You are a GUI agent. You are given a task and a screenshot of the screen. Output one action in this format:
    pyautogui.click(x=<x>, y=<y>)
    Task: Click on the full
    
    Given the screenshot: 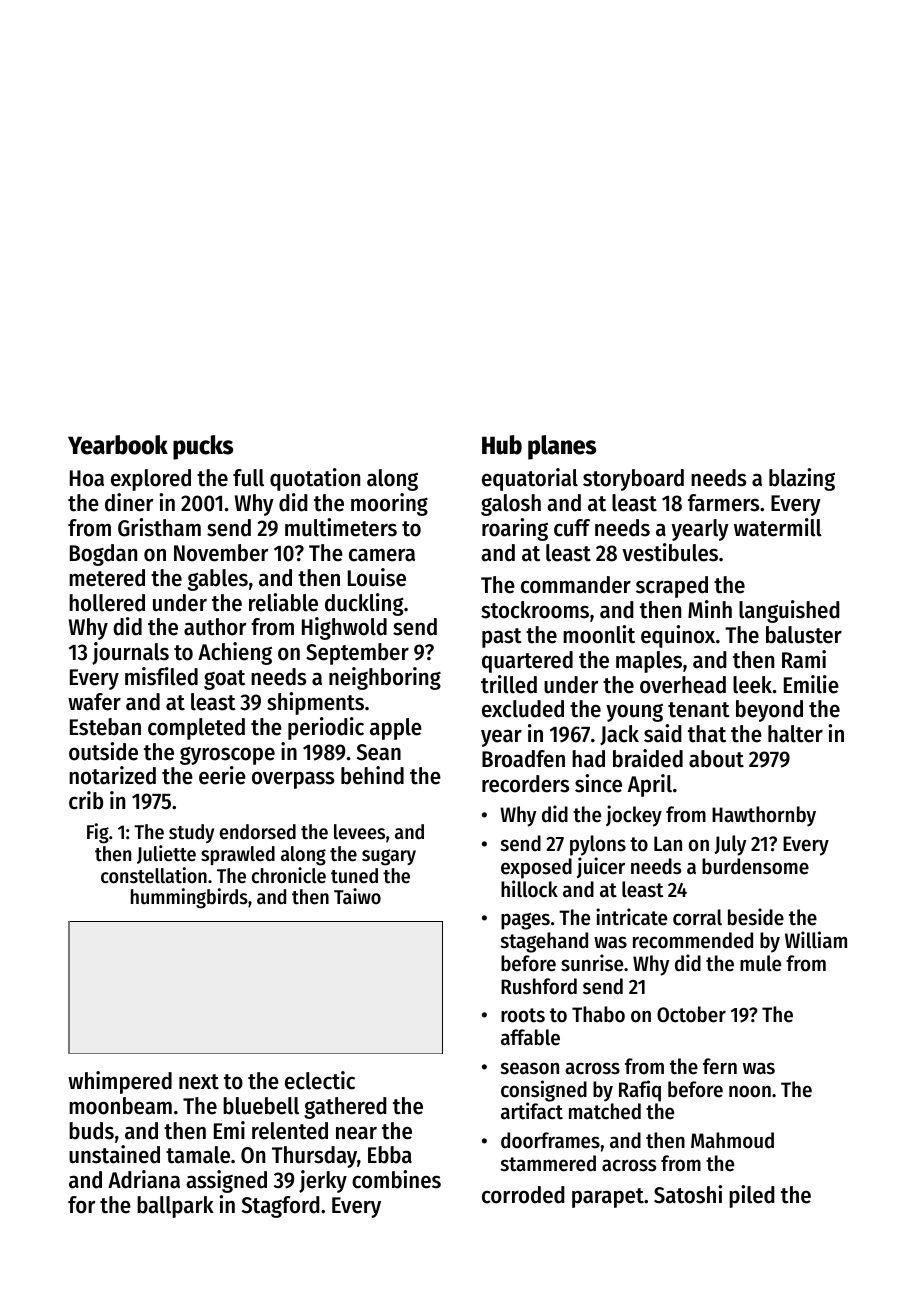 What is the action you would take?
    pyautogui.click(x=248, y=478)
